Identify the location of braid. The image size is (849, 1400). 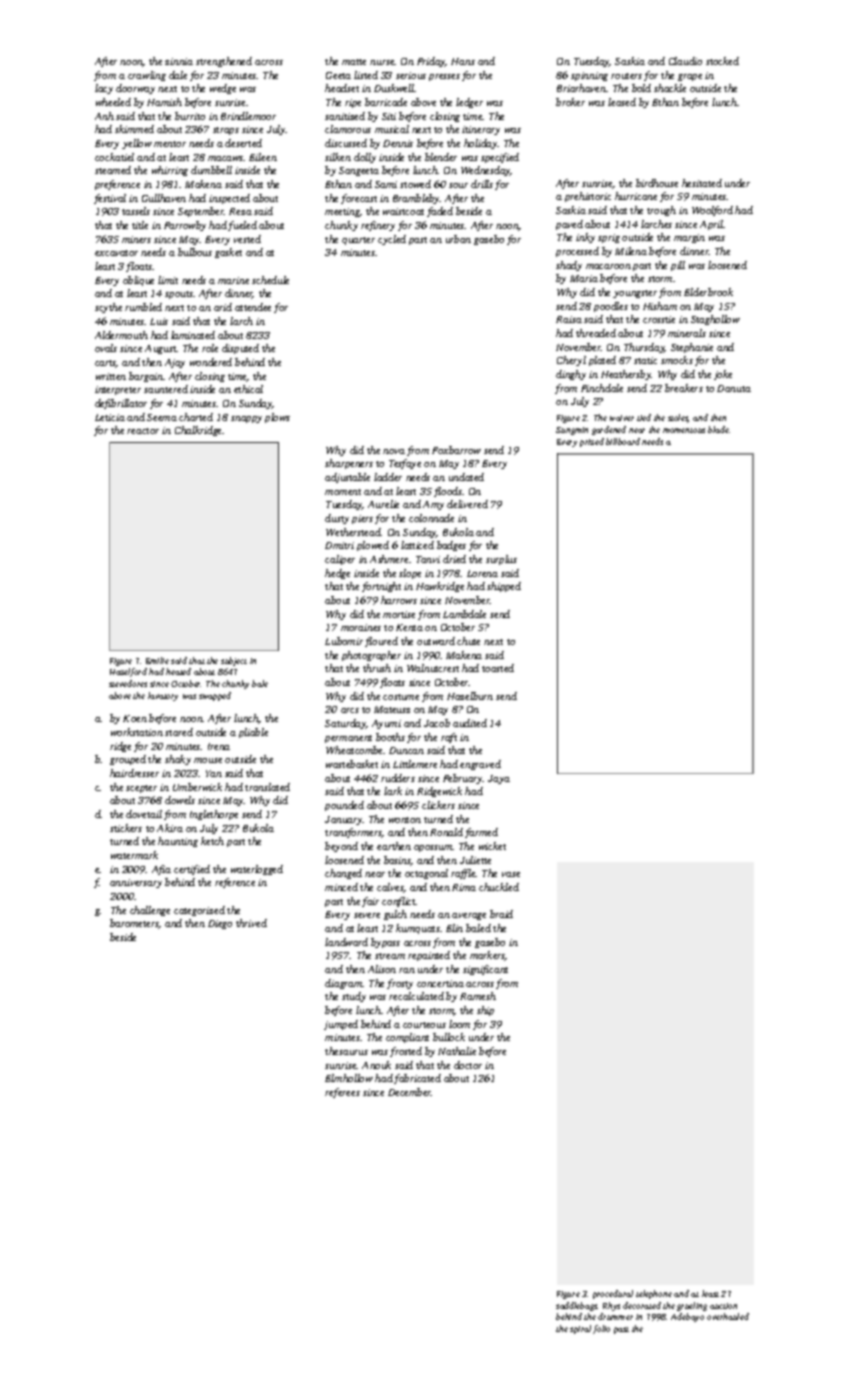
(501, 914).
